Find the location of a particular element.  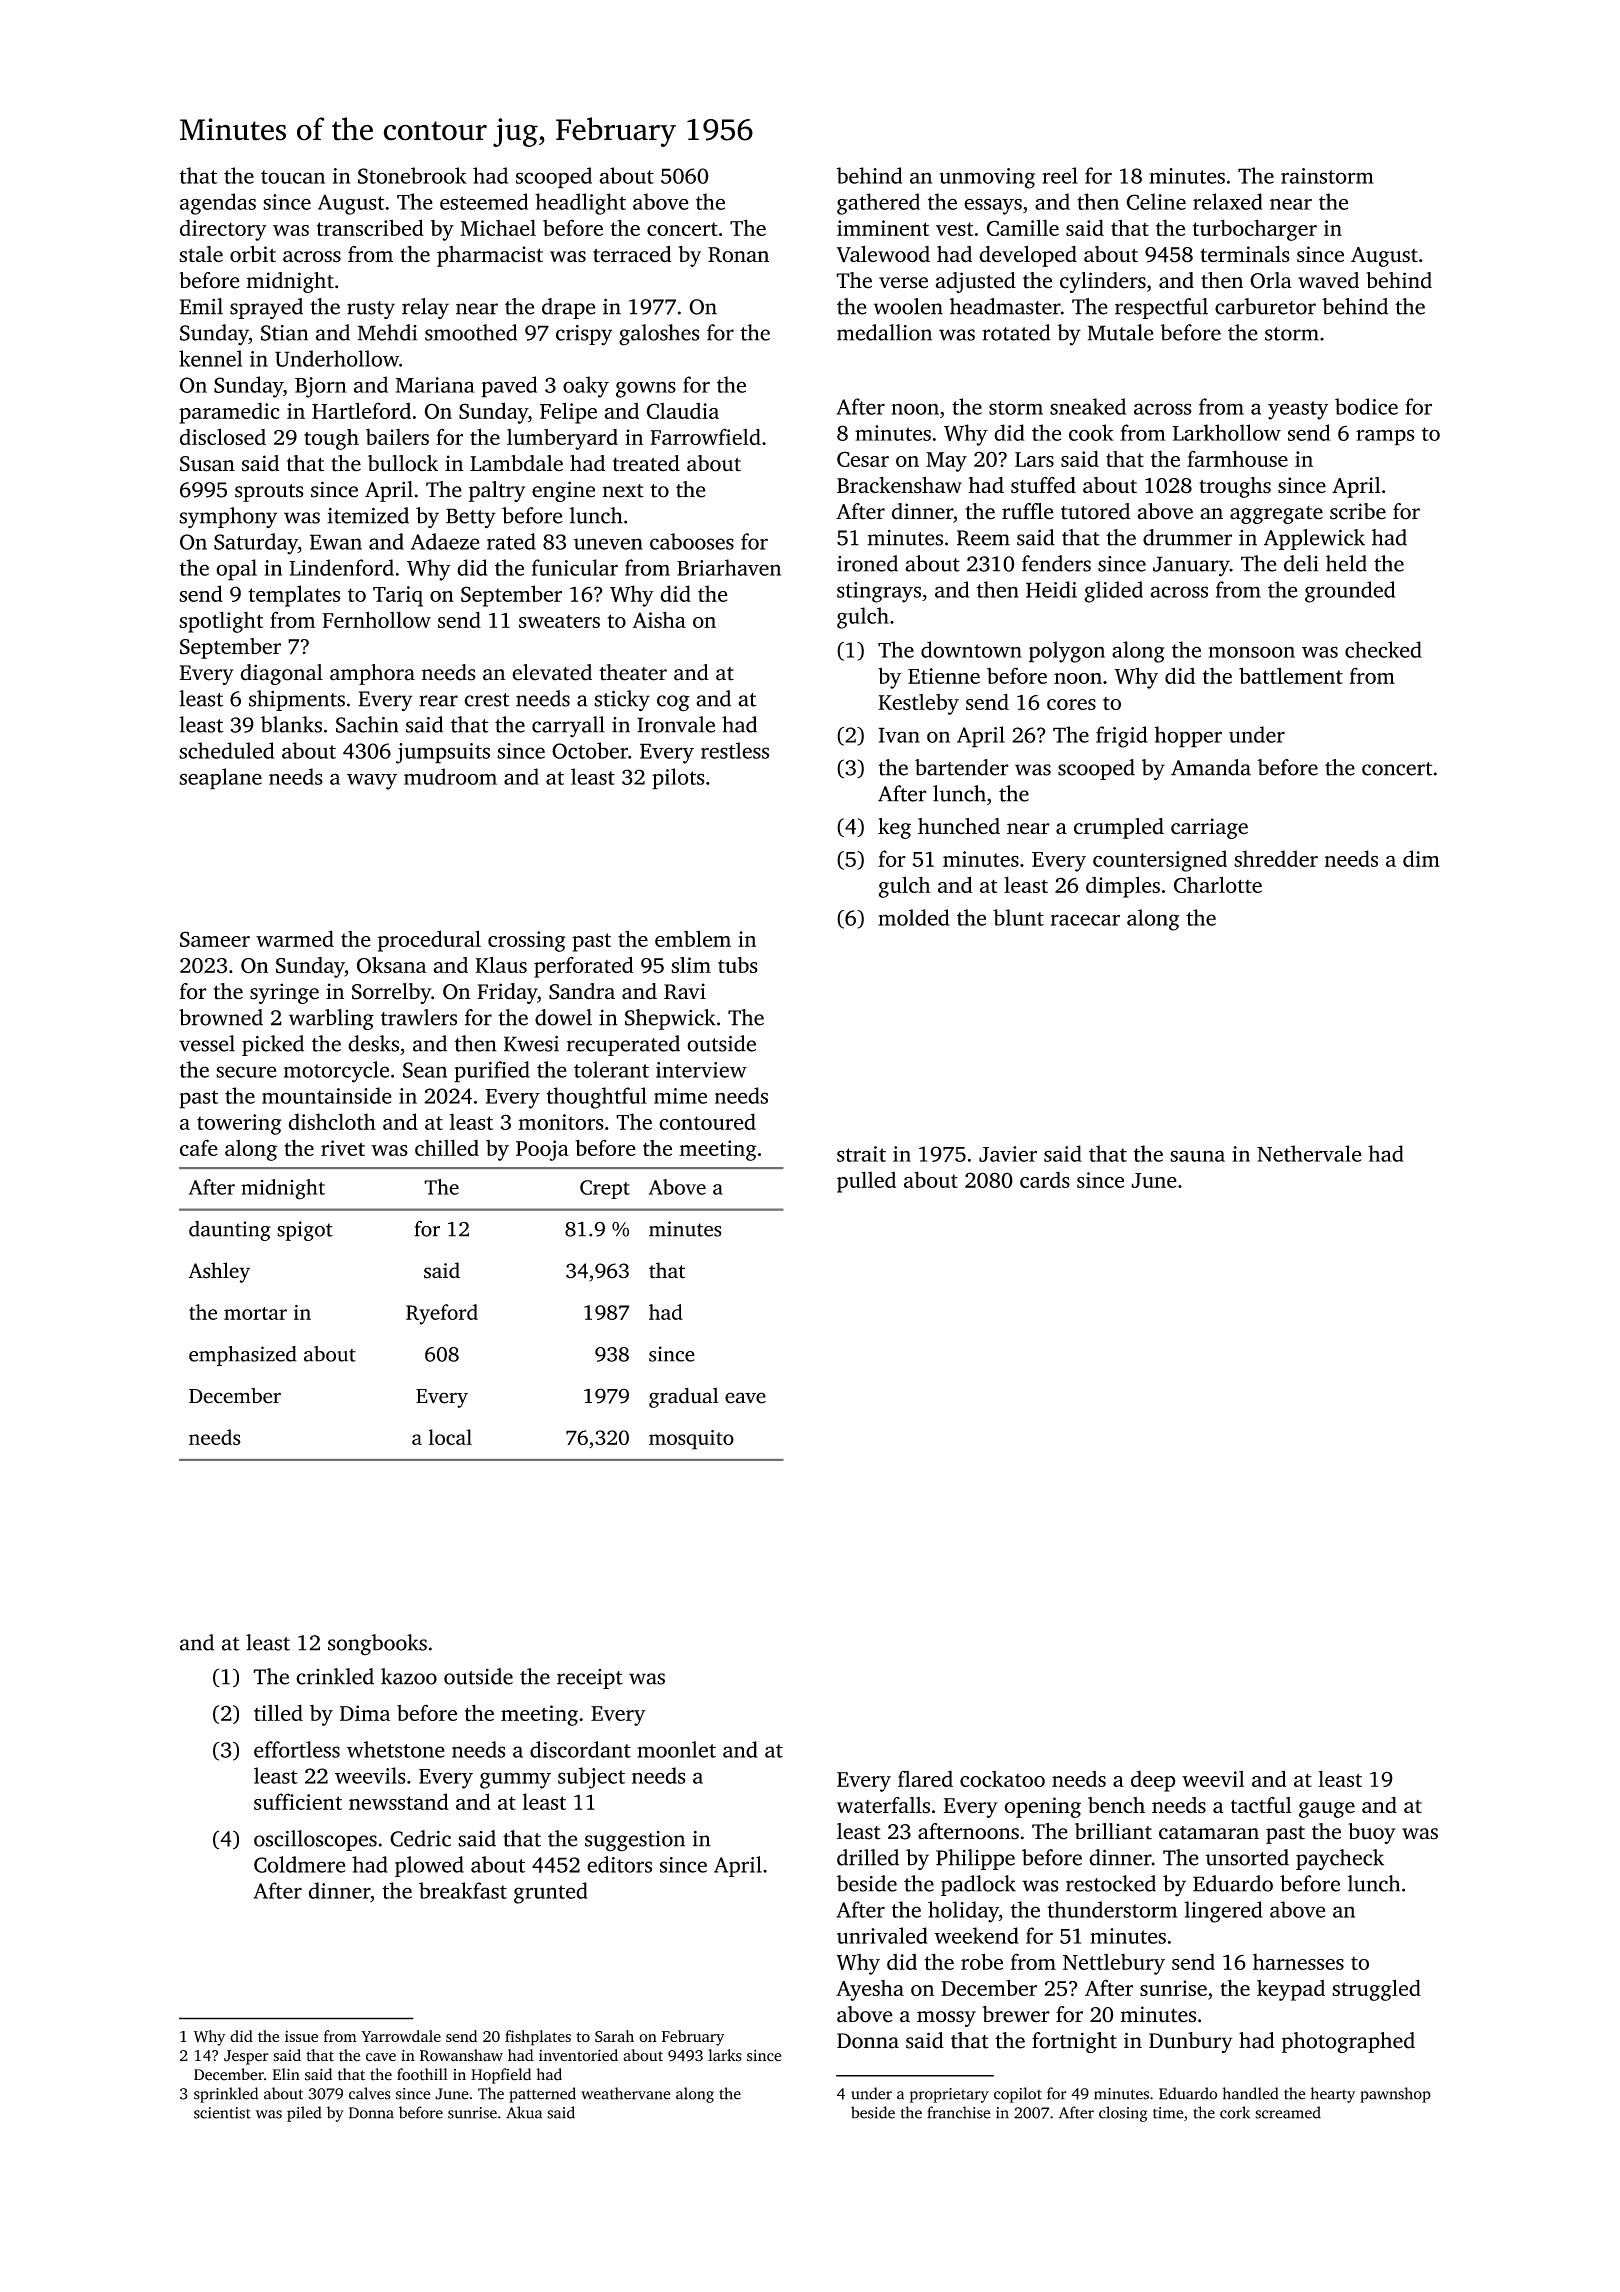

shredder is located at coordinates (1276, 858).
